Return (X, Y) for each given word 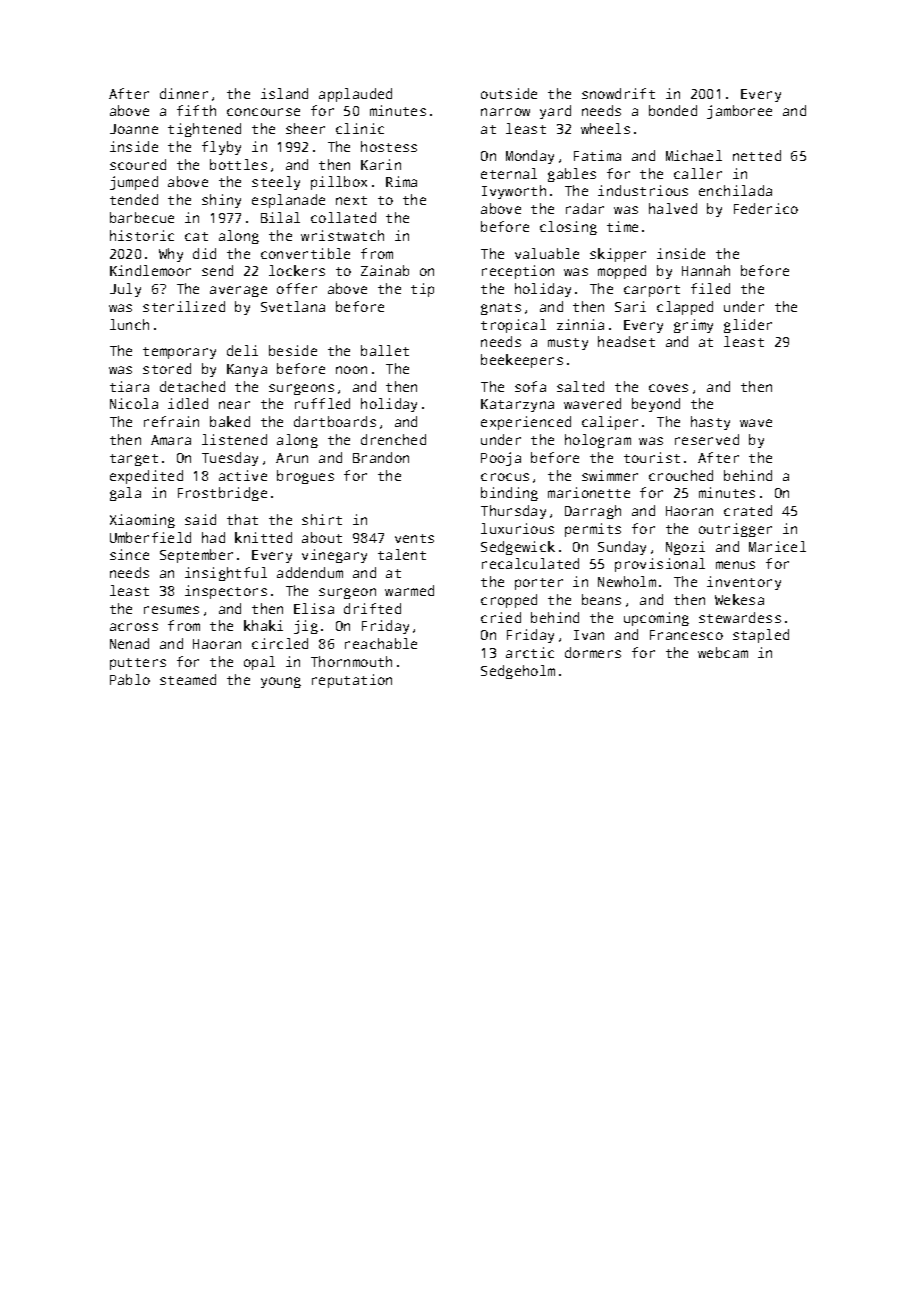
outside (509, 93)
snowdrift (618, 93)
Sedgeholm (518, 672)
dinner (184, 93)
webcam (723, 652)
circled (280, 643)
